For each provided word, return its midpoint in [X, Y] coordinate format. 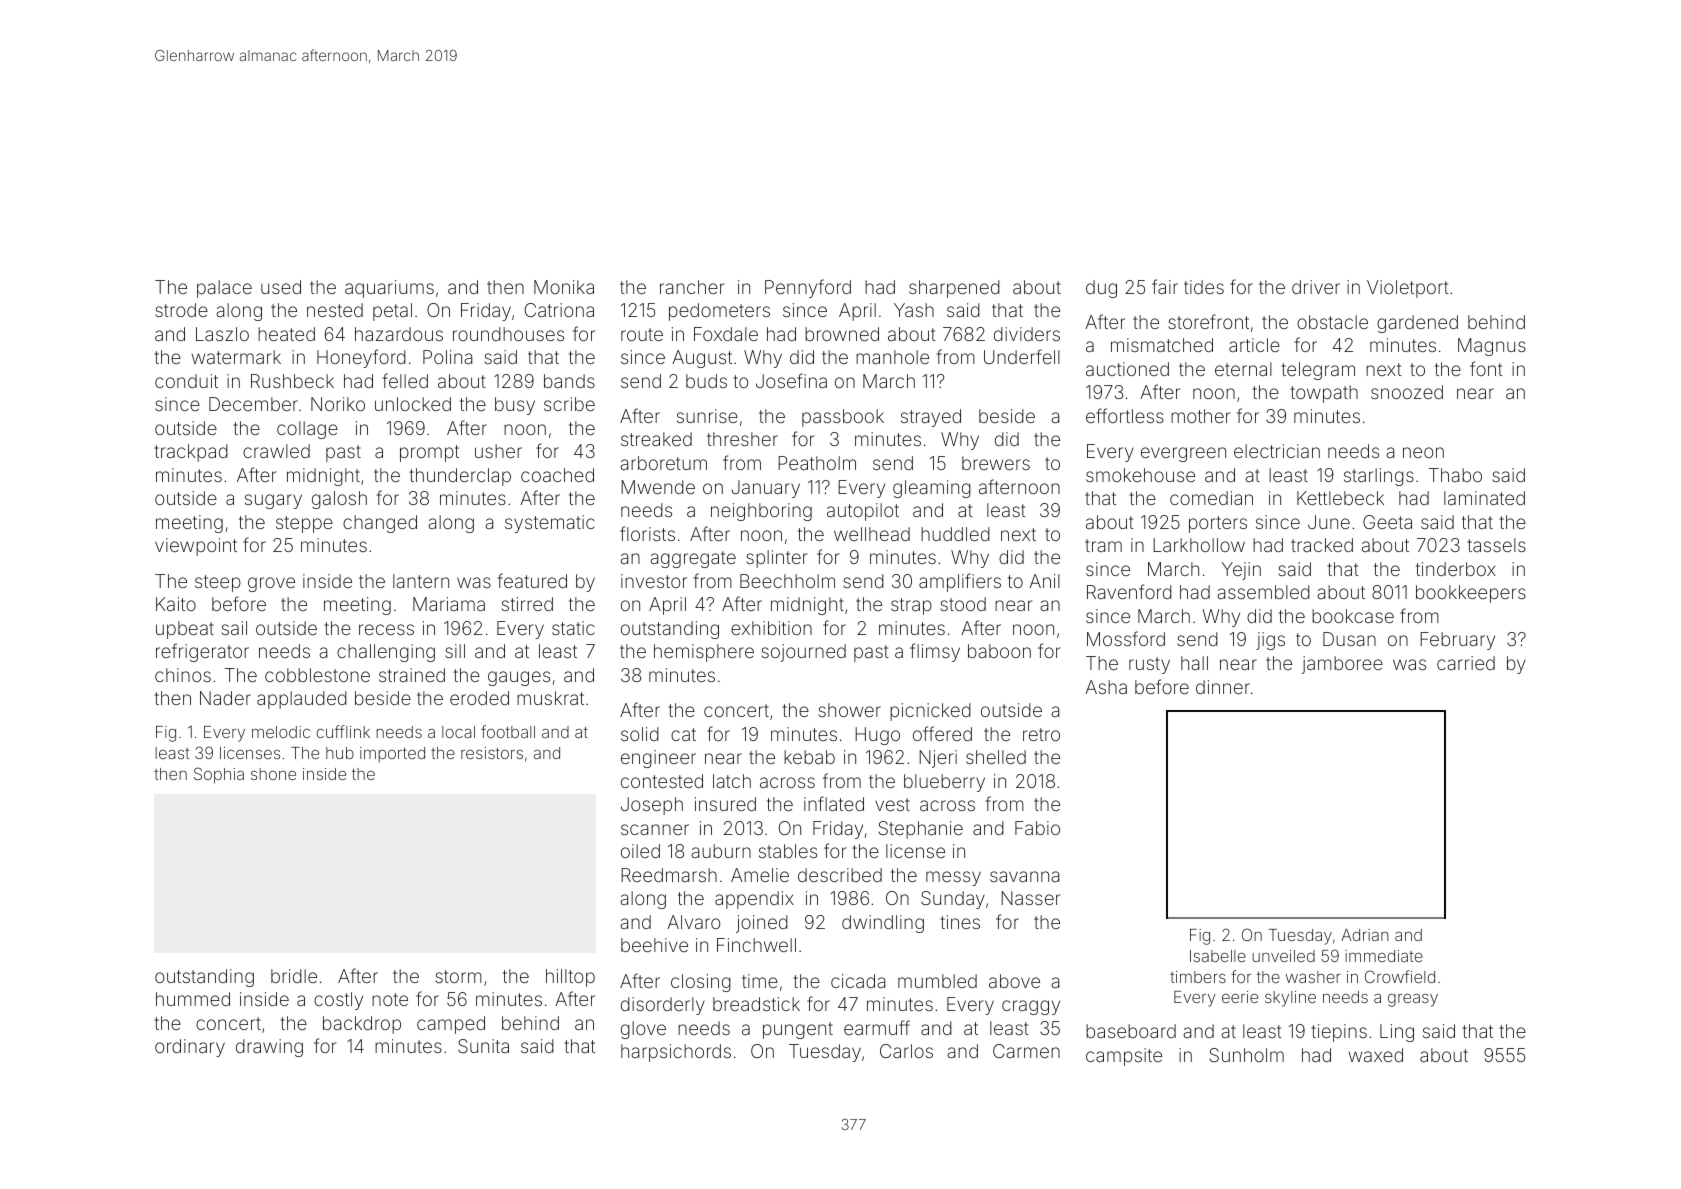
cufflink [343, 731]
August [702, 359]
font [1486, 368]
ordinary [190, 1048]
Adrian [1365, 935]
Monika [564, 287]
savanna [1024, 876]
